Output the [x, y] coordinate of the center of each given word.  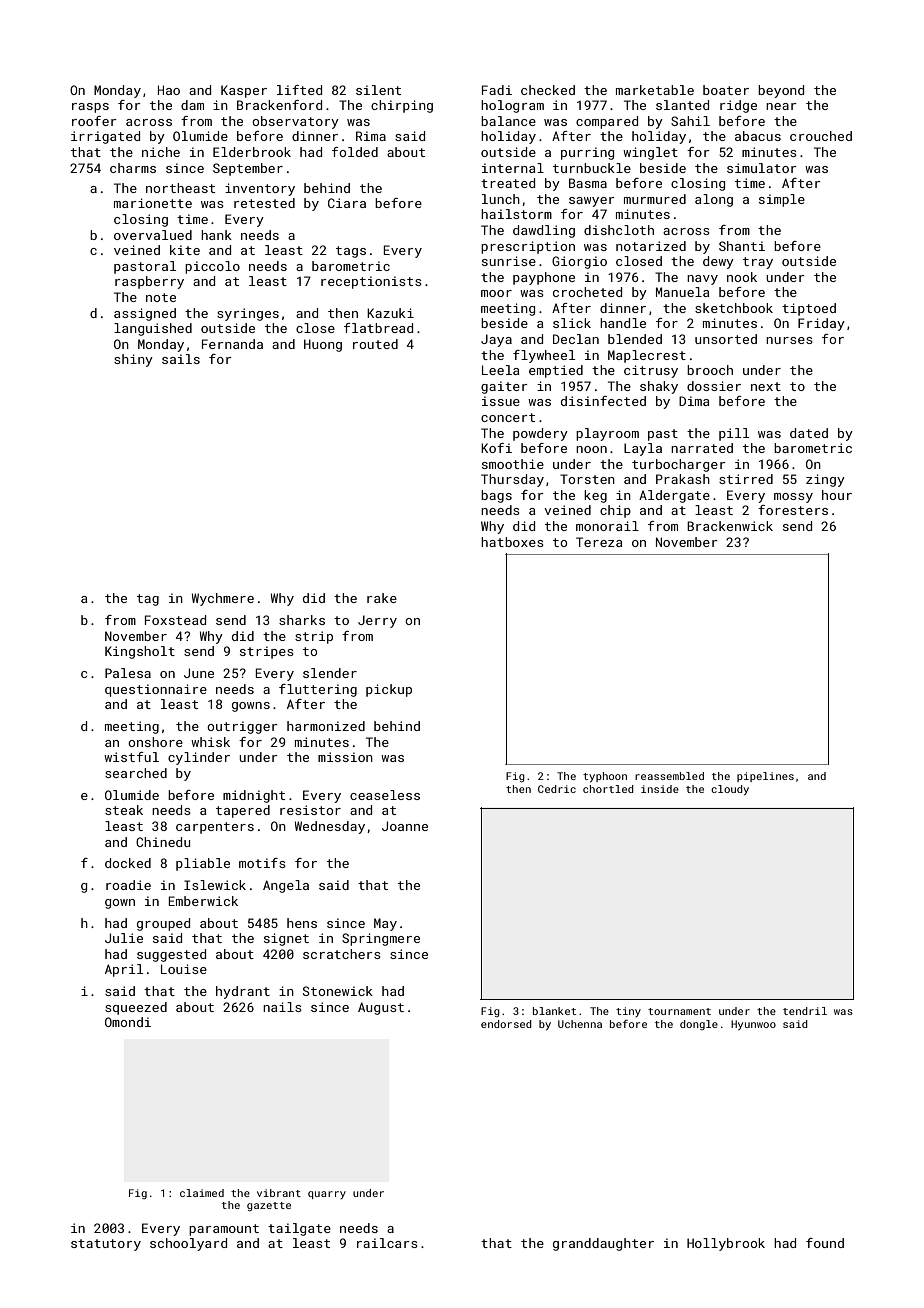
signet [286, 939]
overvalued [153, 235]
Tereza [599, 542]
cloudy [730, 790]
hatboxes [512, 542]
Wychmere [223, 599]
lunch [501, 199]
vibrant [279, 1193]
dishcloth [619, 230]
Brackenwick [730, 526]
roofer [94, 121]
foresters [793, 510]
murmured [655, 199]
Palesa [128, 673]
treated [508, 183]
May [385, 924]
